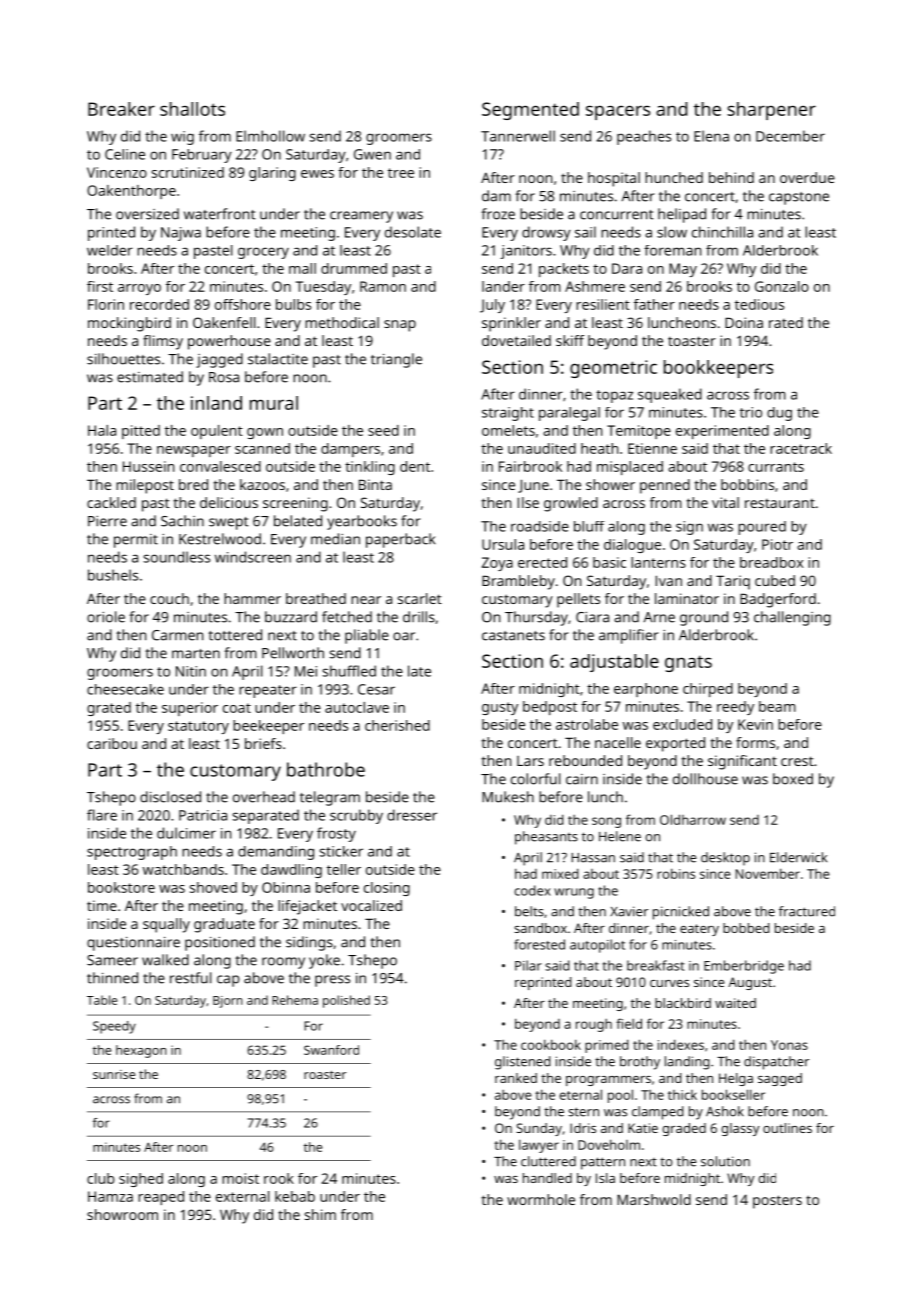 Image resolution: width=924 pixels, height=1308 pixels. Describe the element at coordinates (121, 109) in the page. I see `Breaker` at that location.
